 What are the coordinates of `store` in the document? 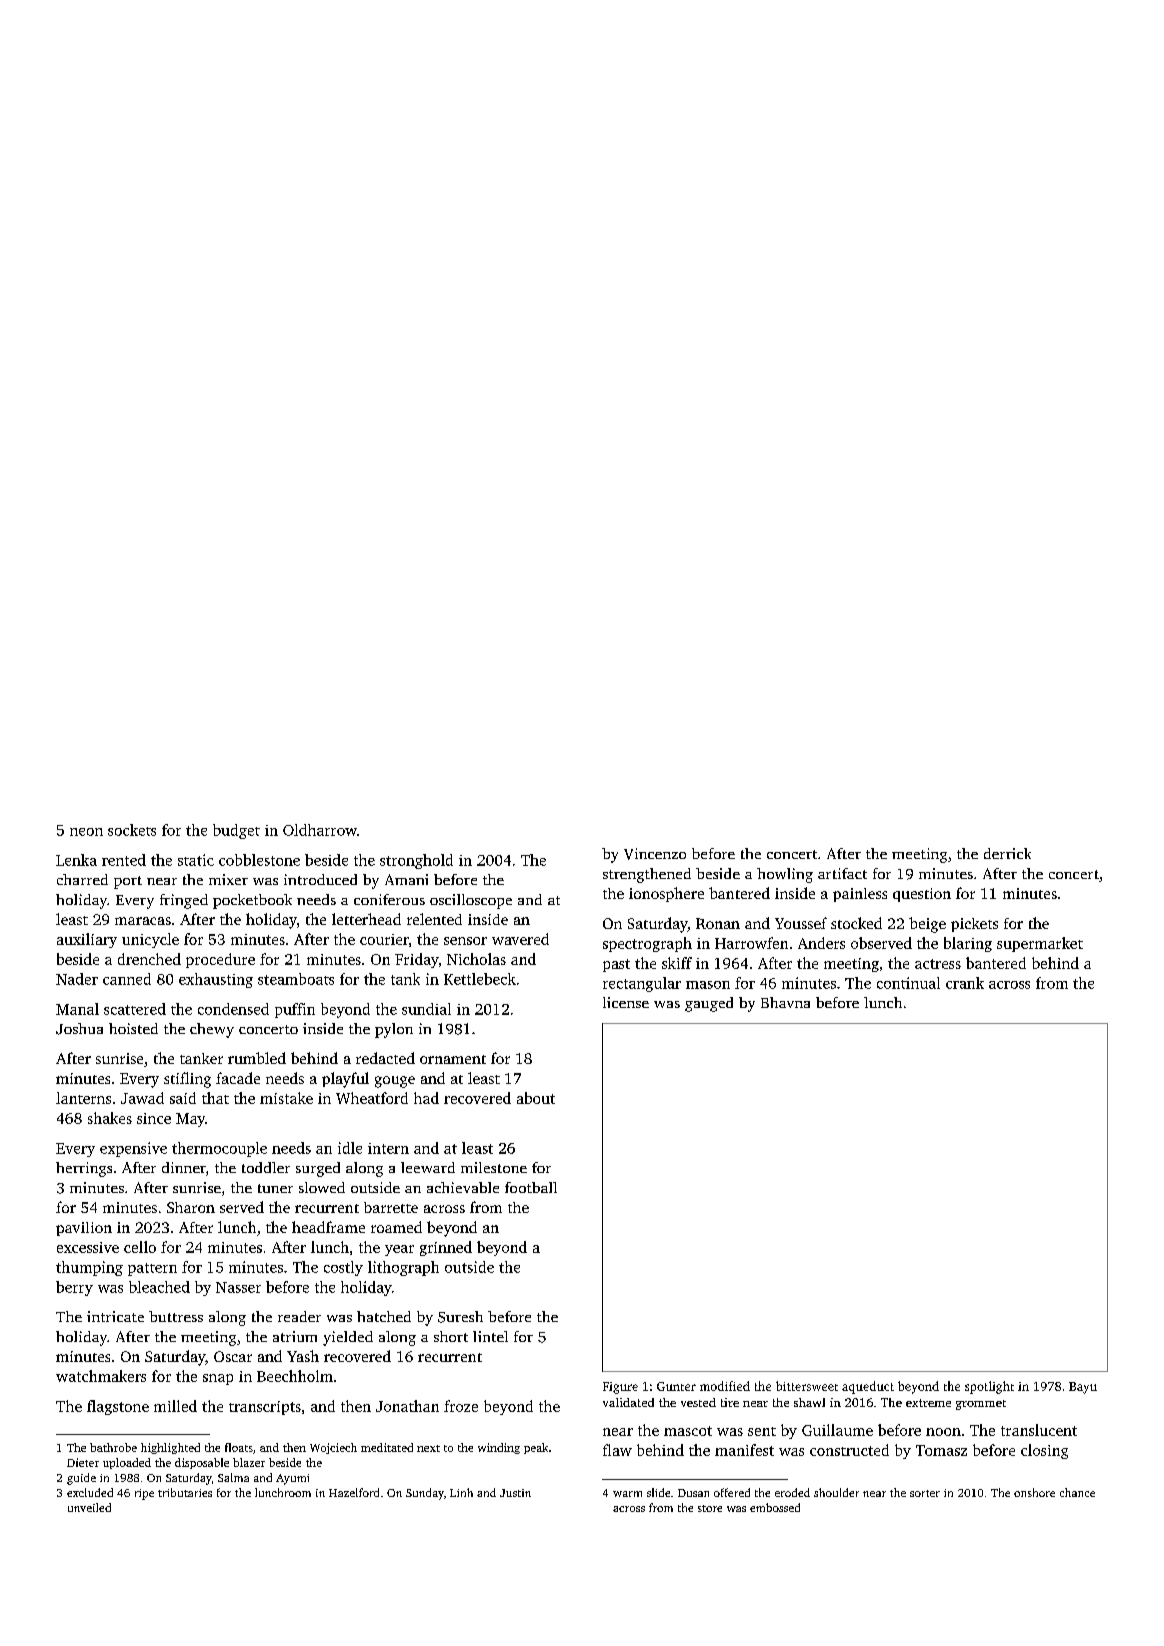 It's located at (710, 1508).
